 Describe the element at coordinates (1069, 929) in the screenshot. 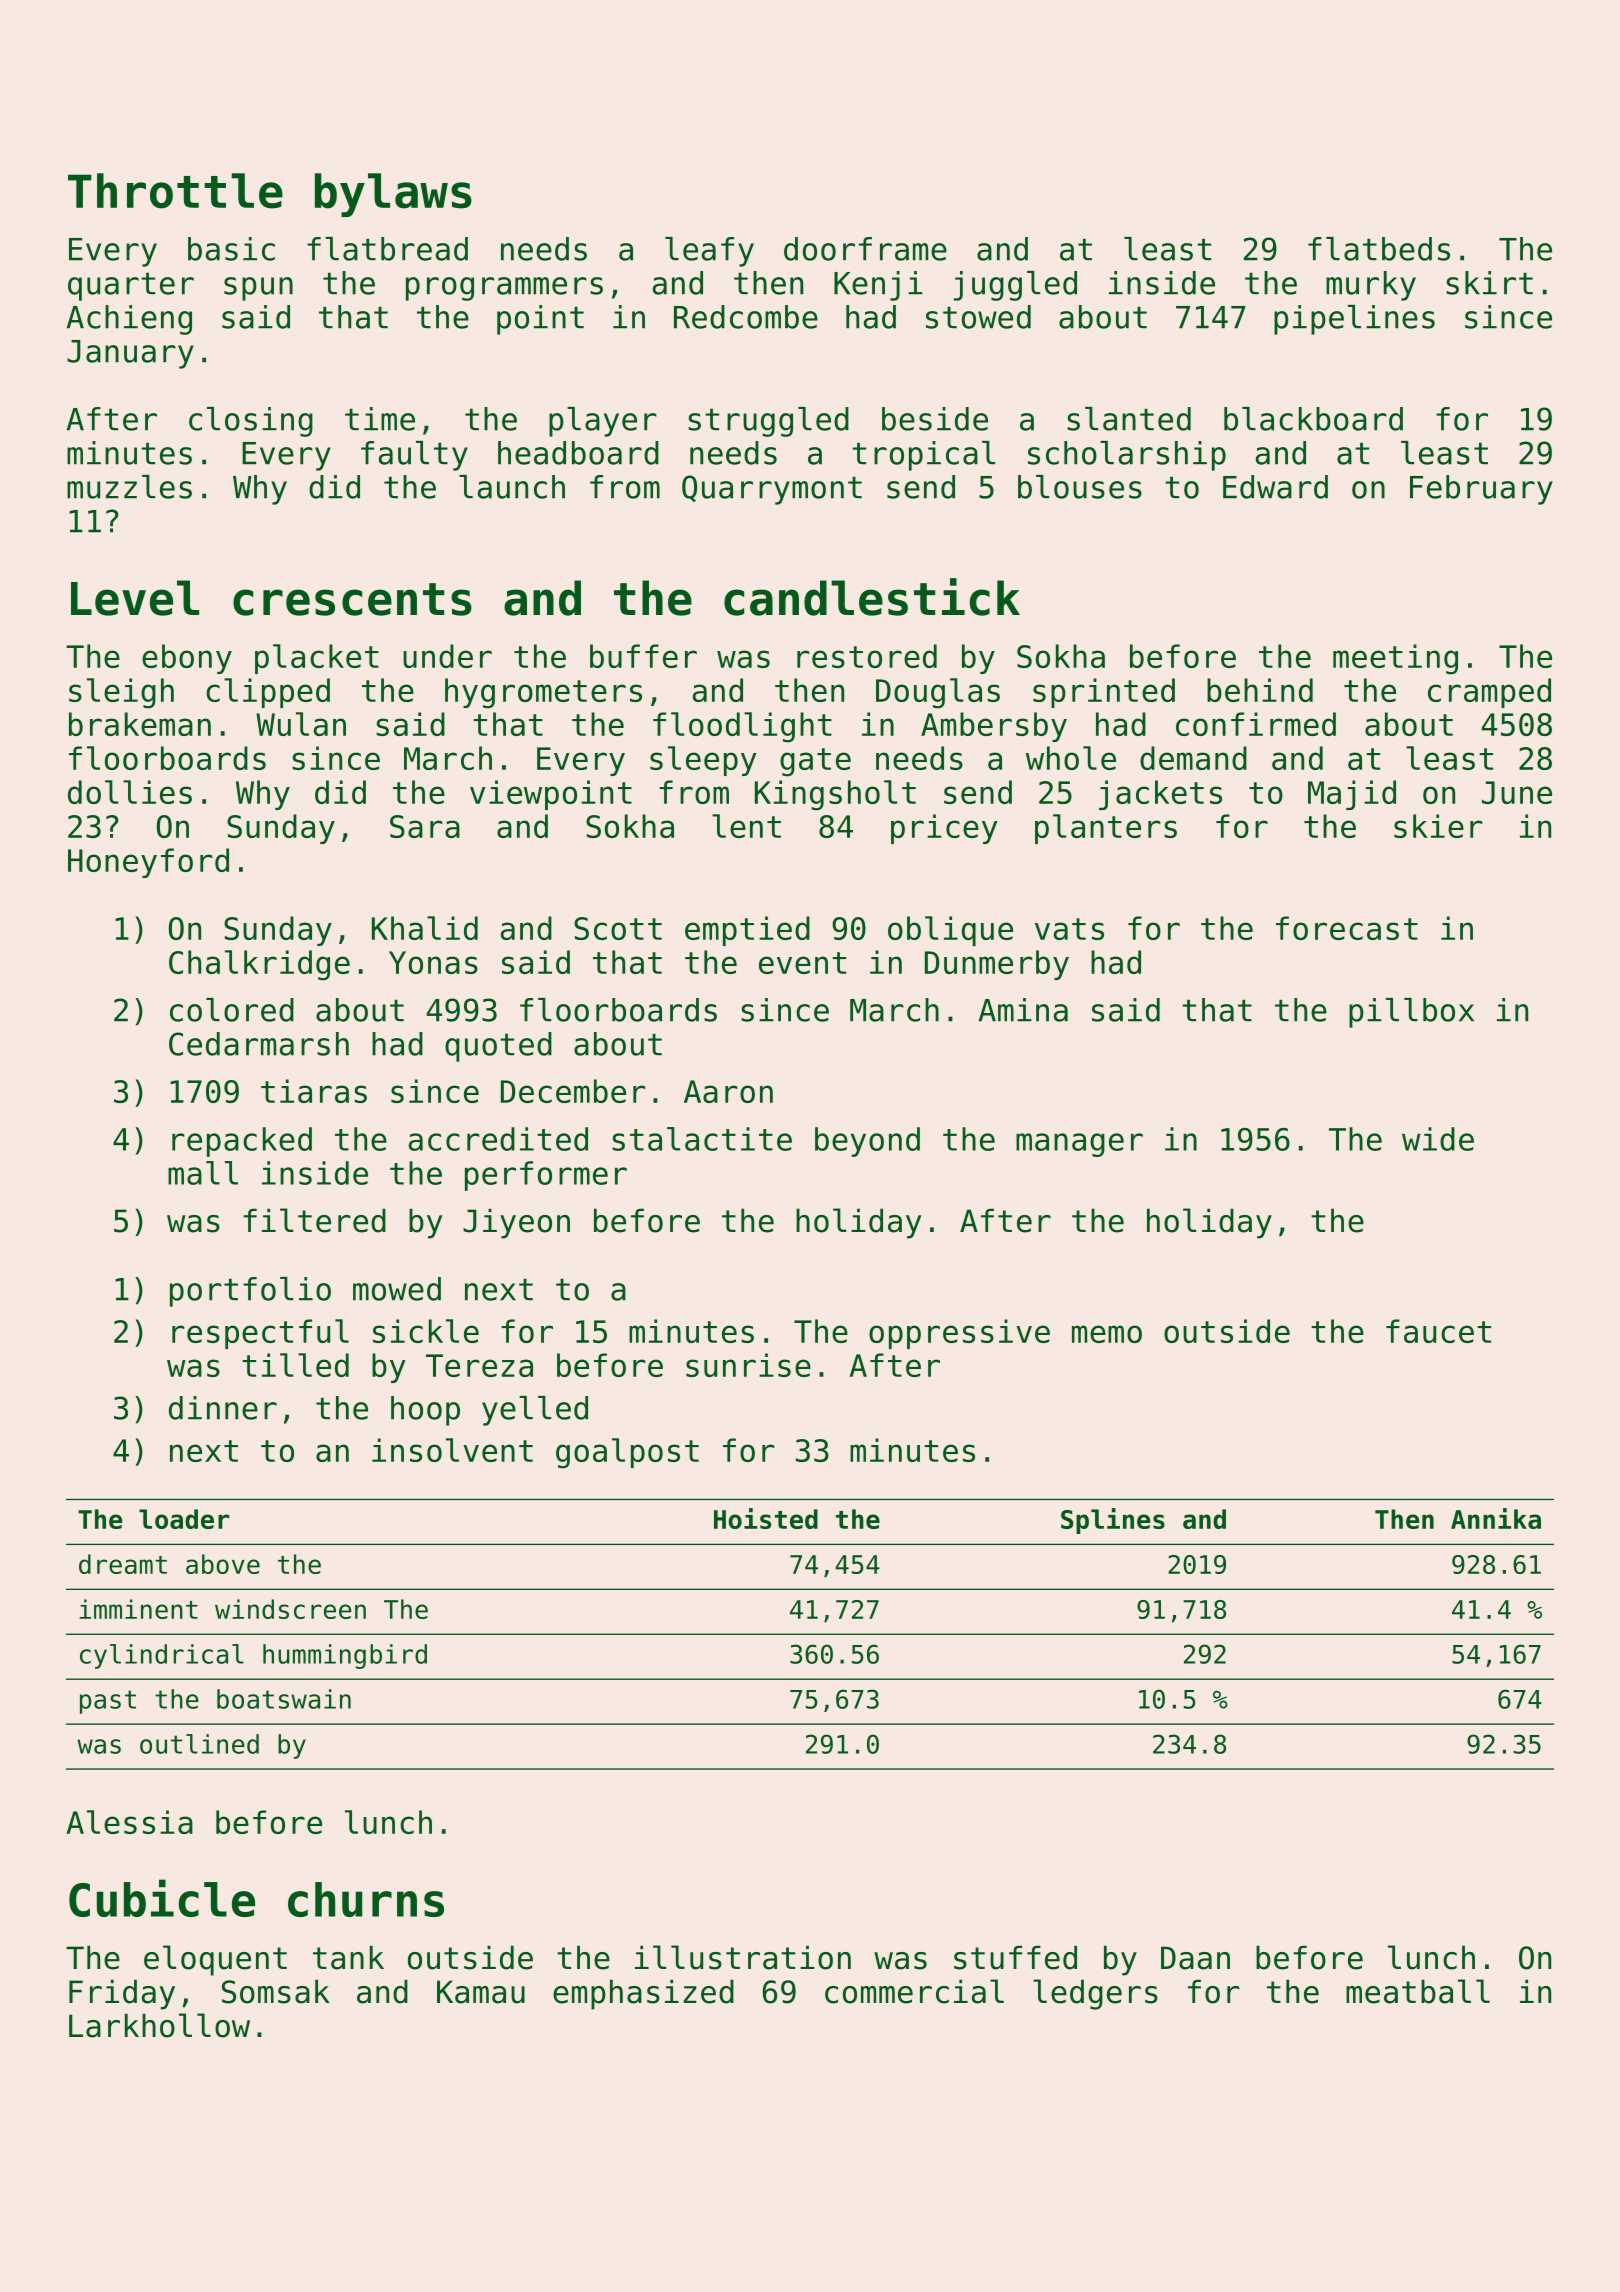

I see `vats` at that location.
